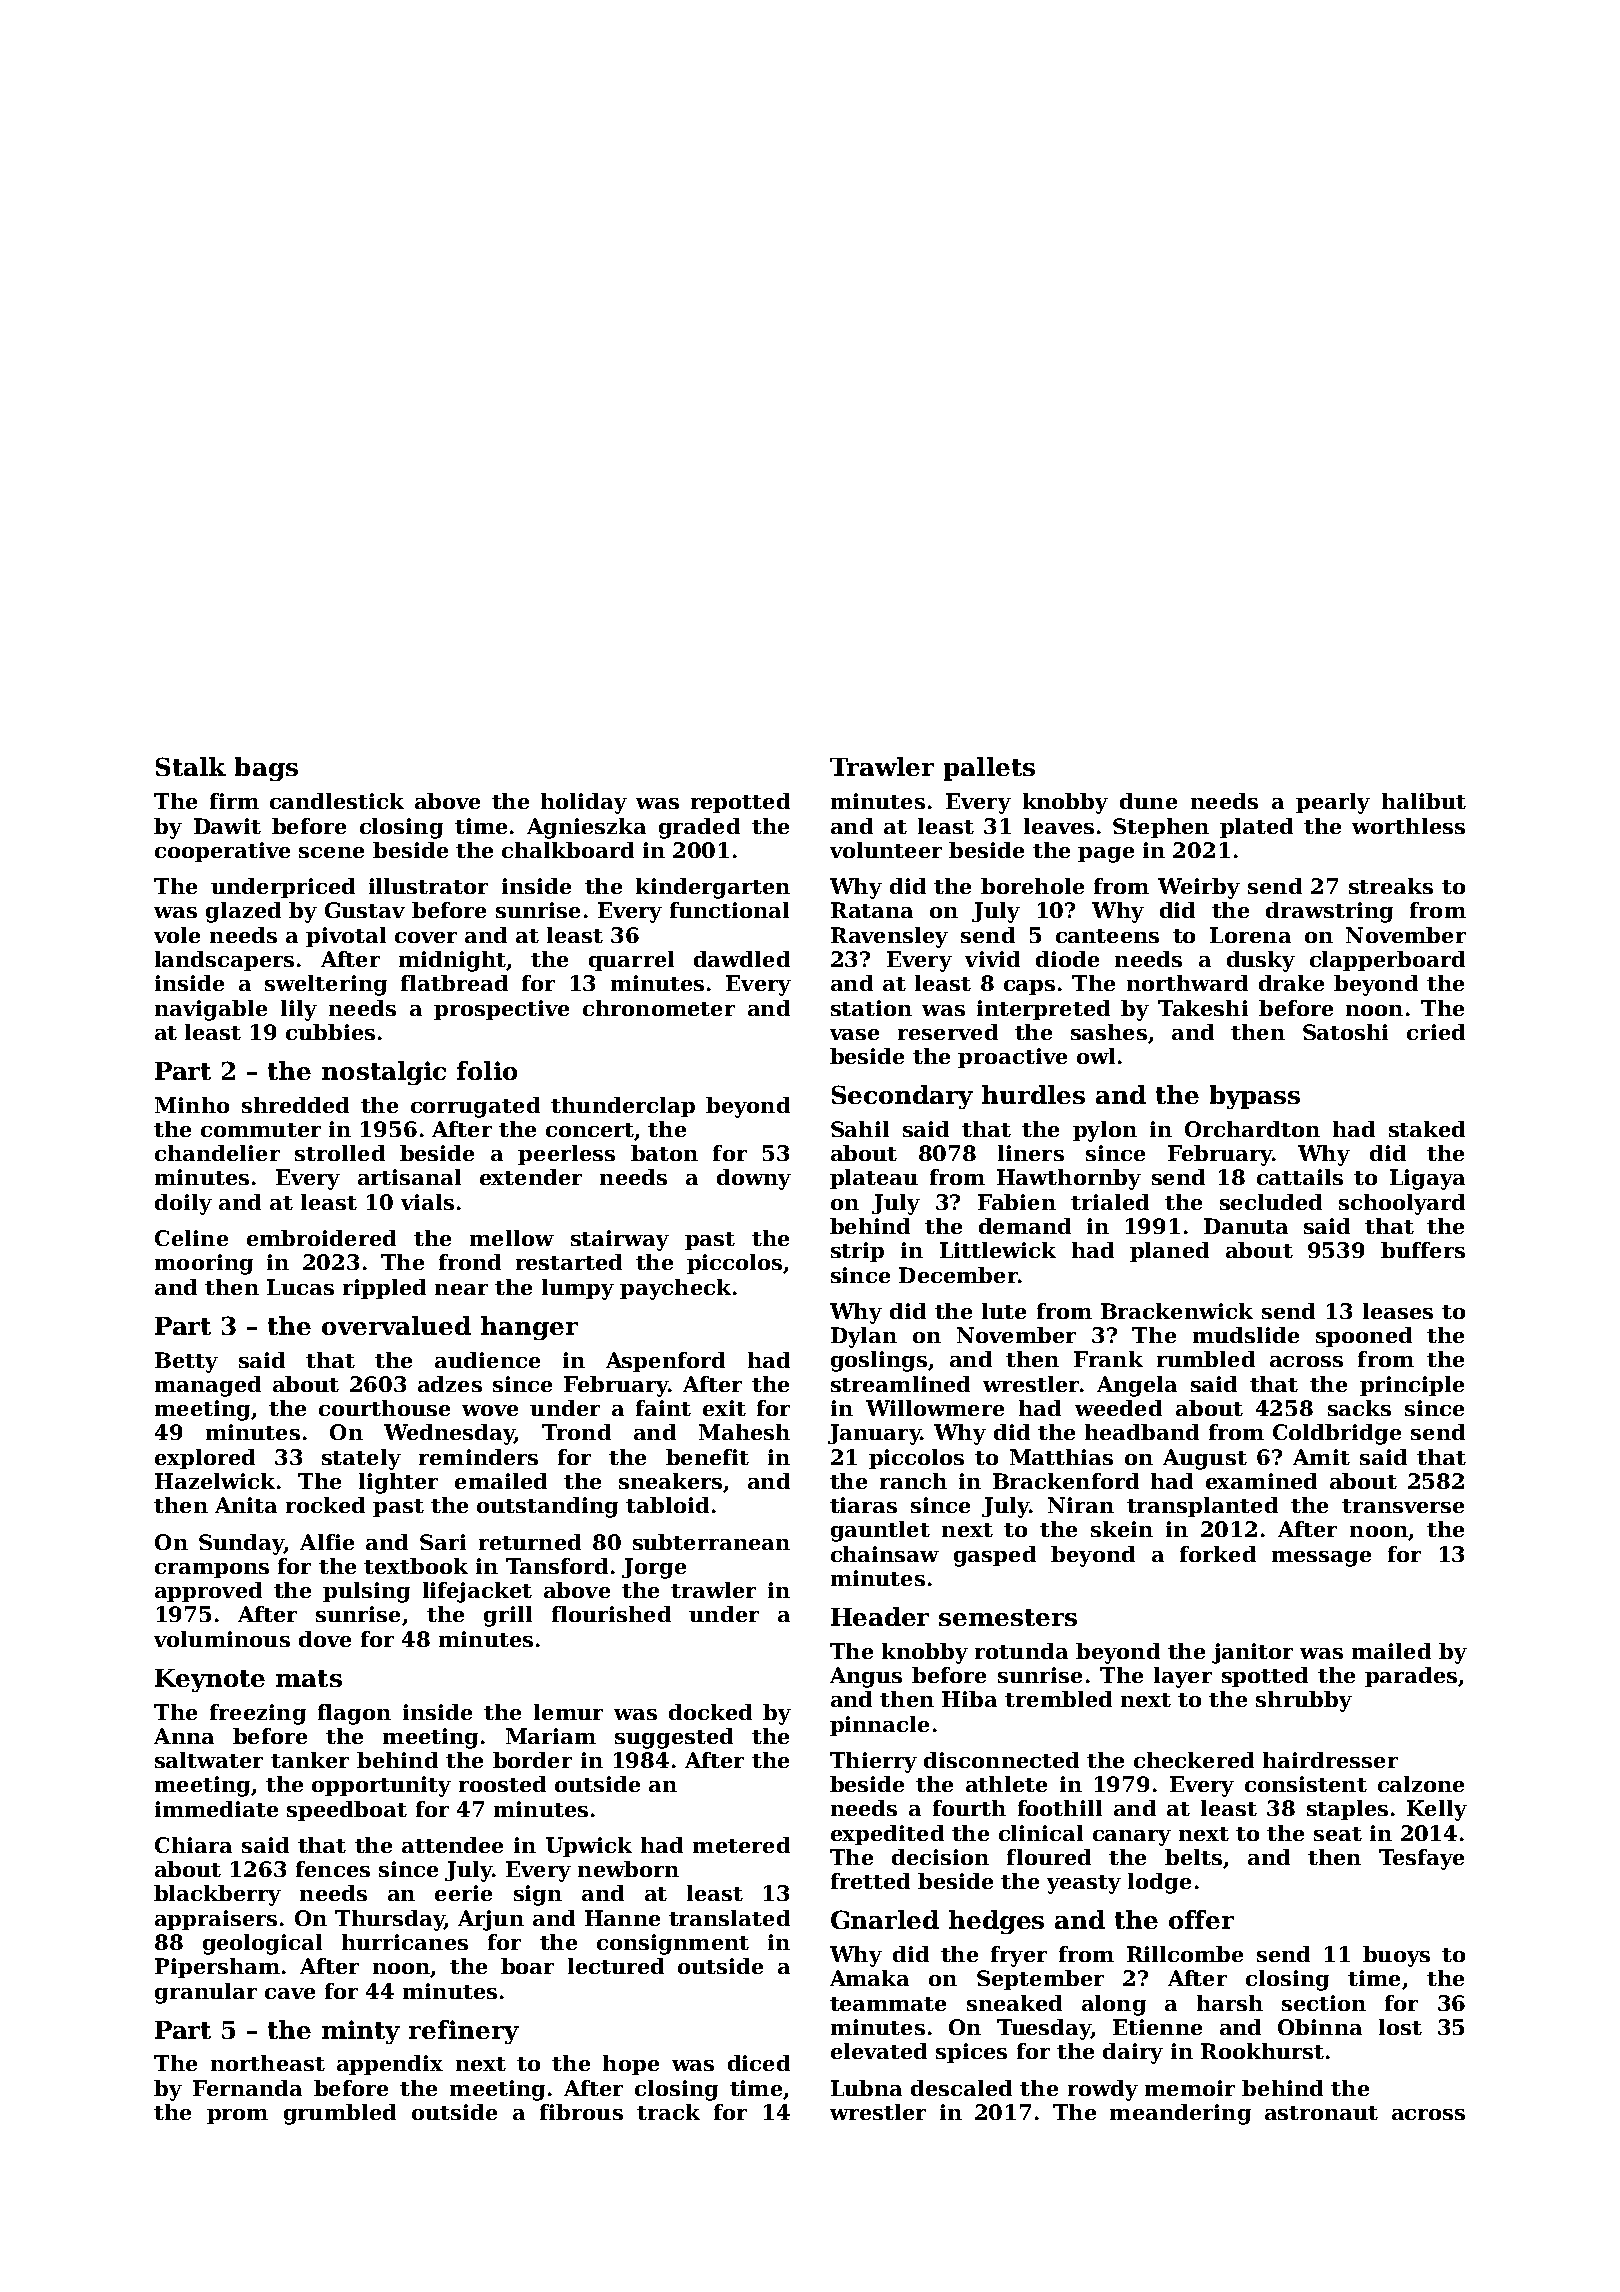  Describe the element at coordinates (581, 2112) in the document. I see `fibrous` at that location.
